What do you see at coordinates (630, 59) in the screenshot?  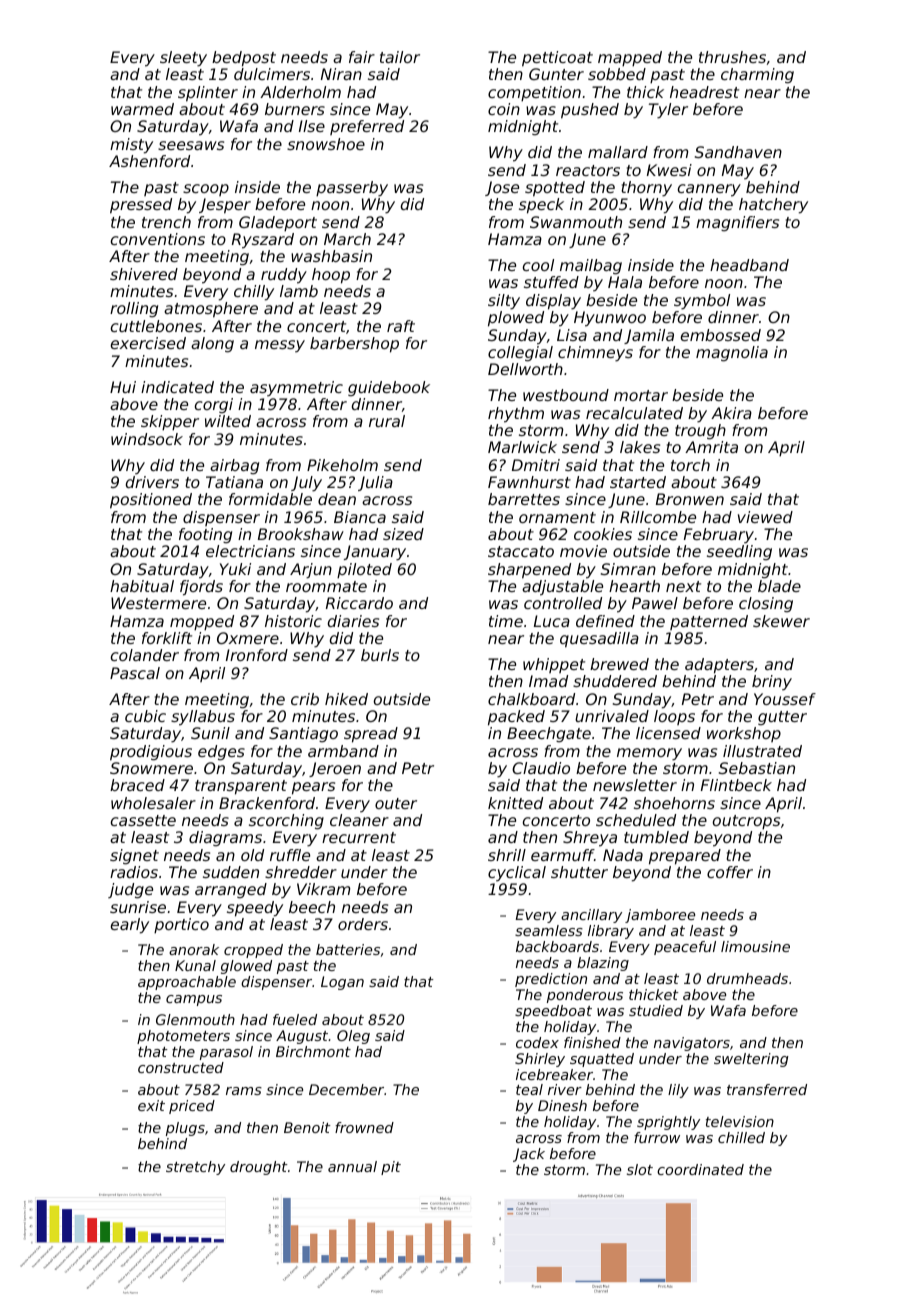 I see `mapped` at bounding box center [630, 59].
